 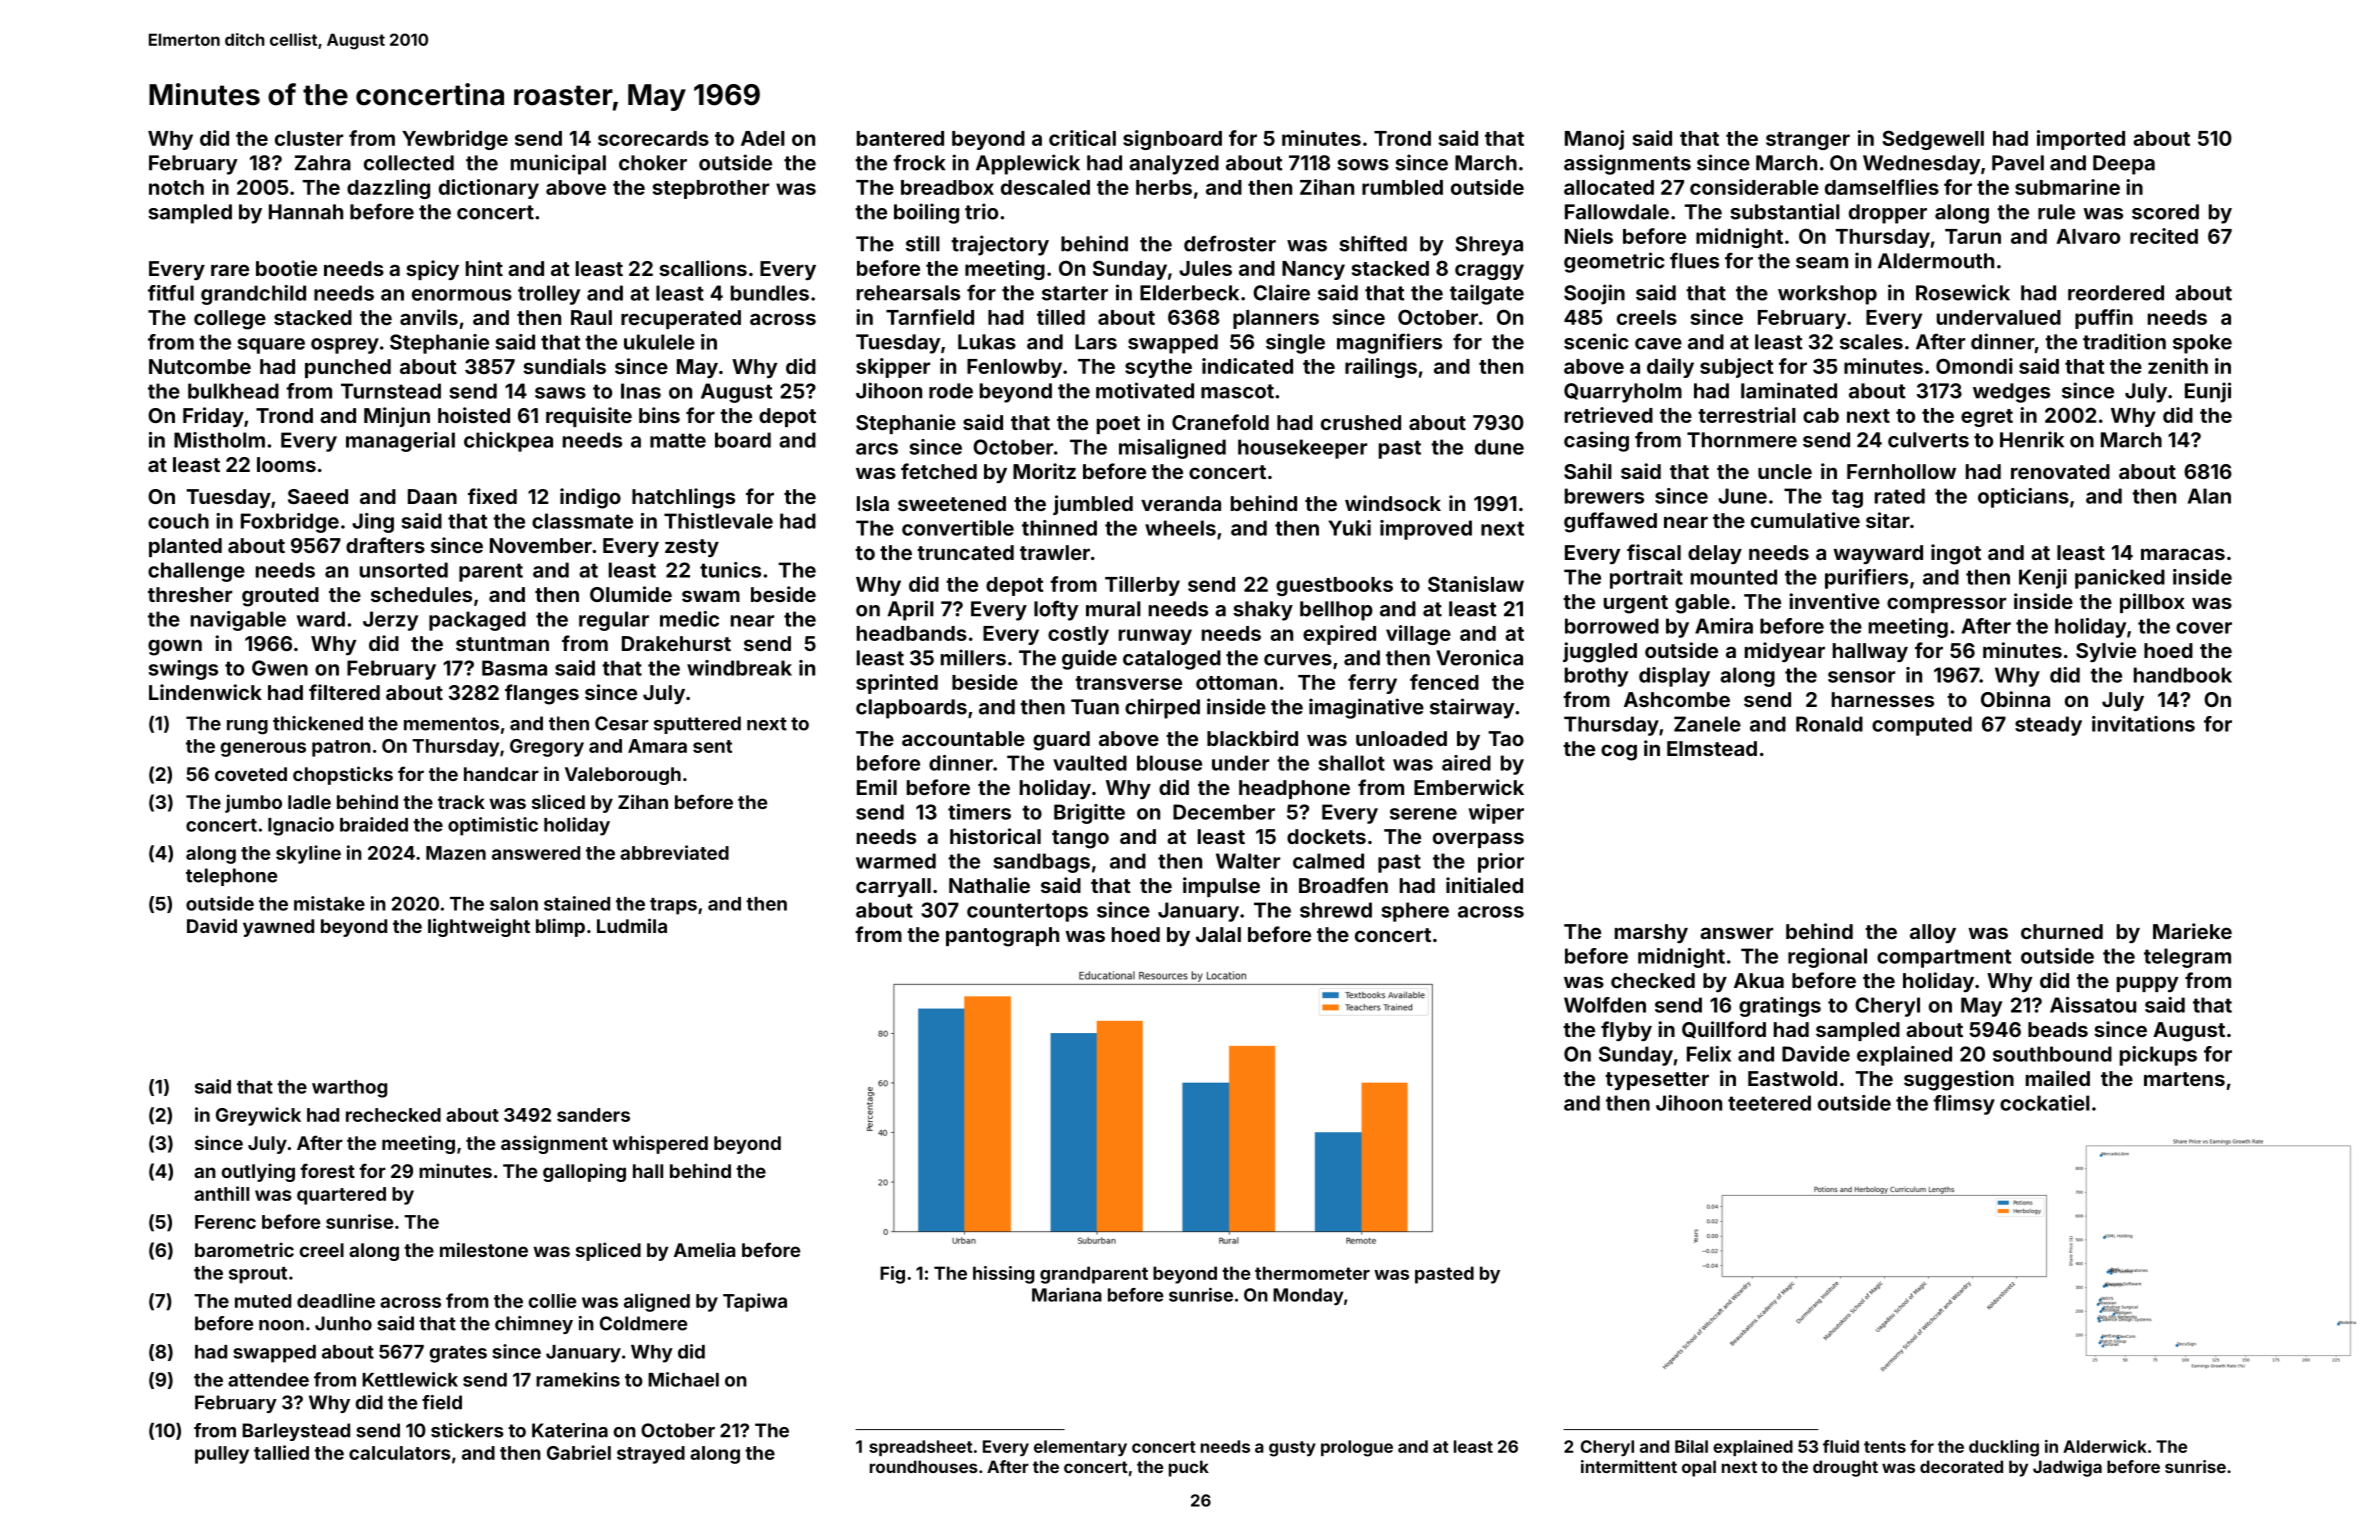 What do you see at coordinates (1002, 937) in the screenshot?
I see `pantograph` at bounding box center [1002, 937].
